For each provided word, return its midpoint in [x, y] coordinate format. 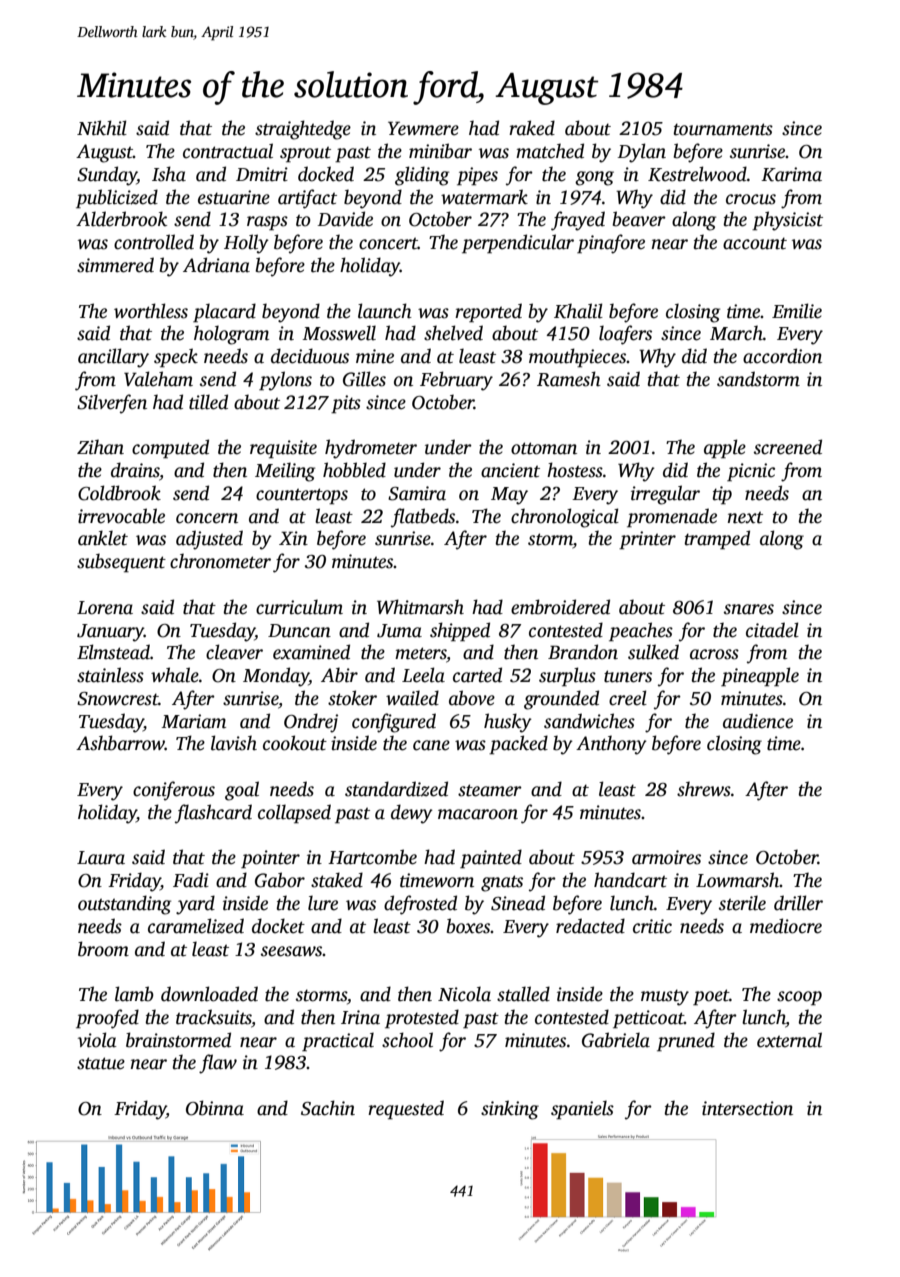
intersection [747, 1108]
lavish [234, 743]
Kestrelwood [697, 174]
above [472, 698]
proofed [107, 1019]
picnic [751, 472]
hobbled [354, 470]
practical [338, 1042]
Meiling [285, 472]
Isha [169, 174]
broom [103, 949]
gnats [502, 883]
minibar [440, 151]
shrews [704, 789]
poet [711, 997]
